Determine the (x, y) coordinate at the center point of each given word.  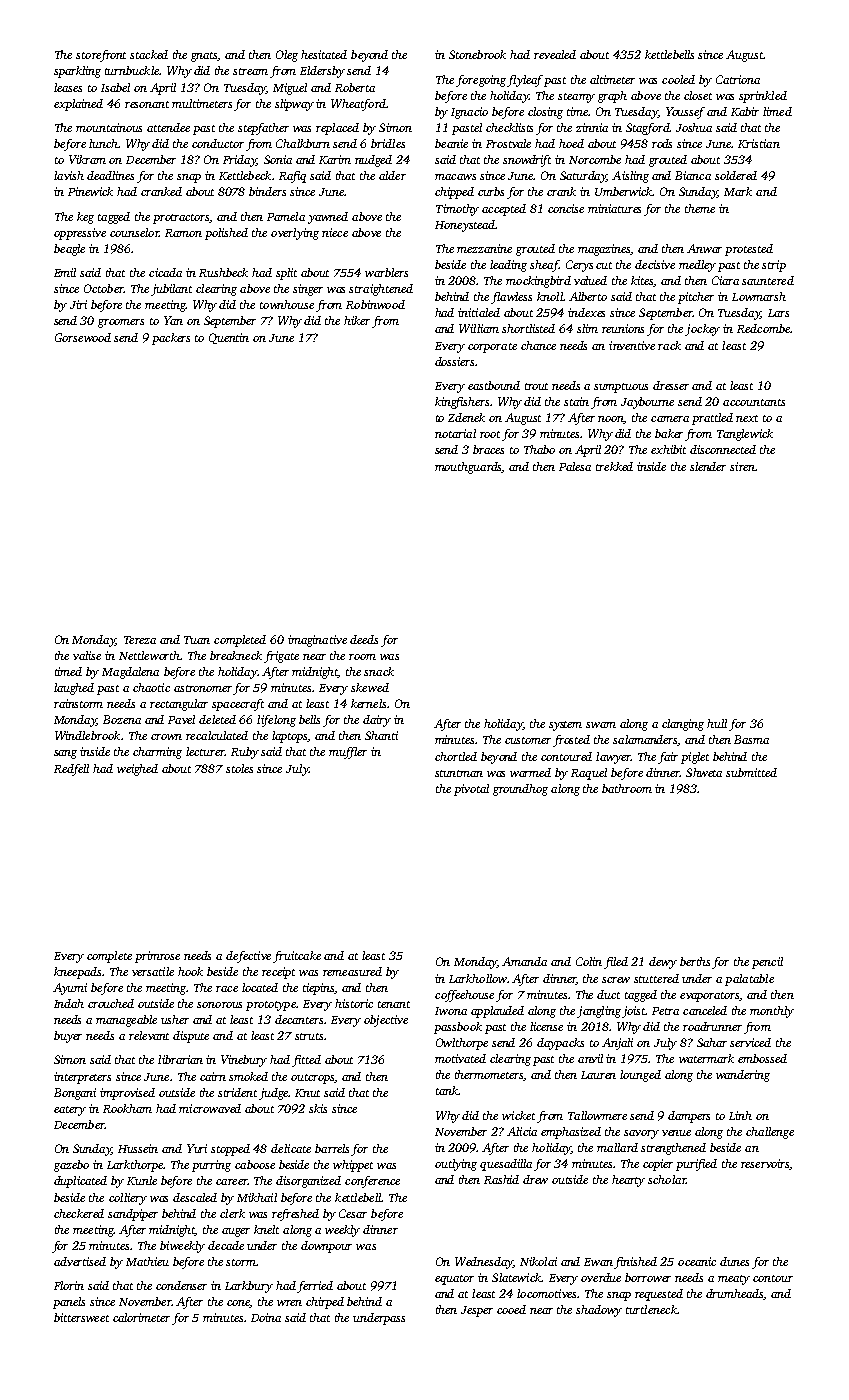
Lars (778, 313)
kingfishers (462, 403)
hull (717, 723)
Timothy (457, 210)
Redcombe (763, 328)
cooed (511, 1309)
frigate (281, 657)
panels (69, 1303)
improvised (127, 1094)
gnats (204, 57)
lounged (640, 1076)
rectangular (179, 705)
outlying (456, 1165)
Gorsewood (83, 337)
